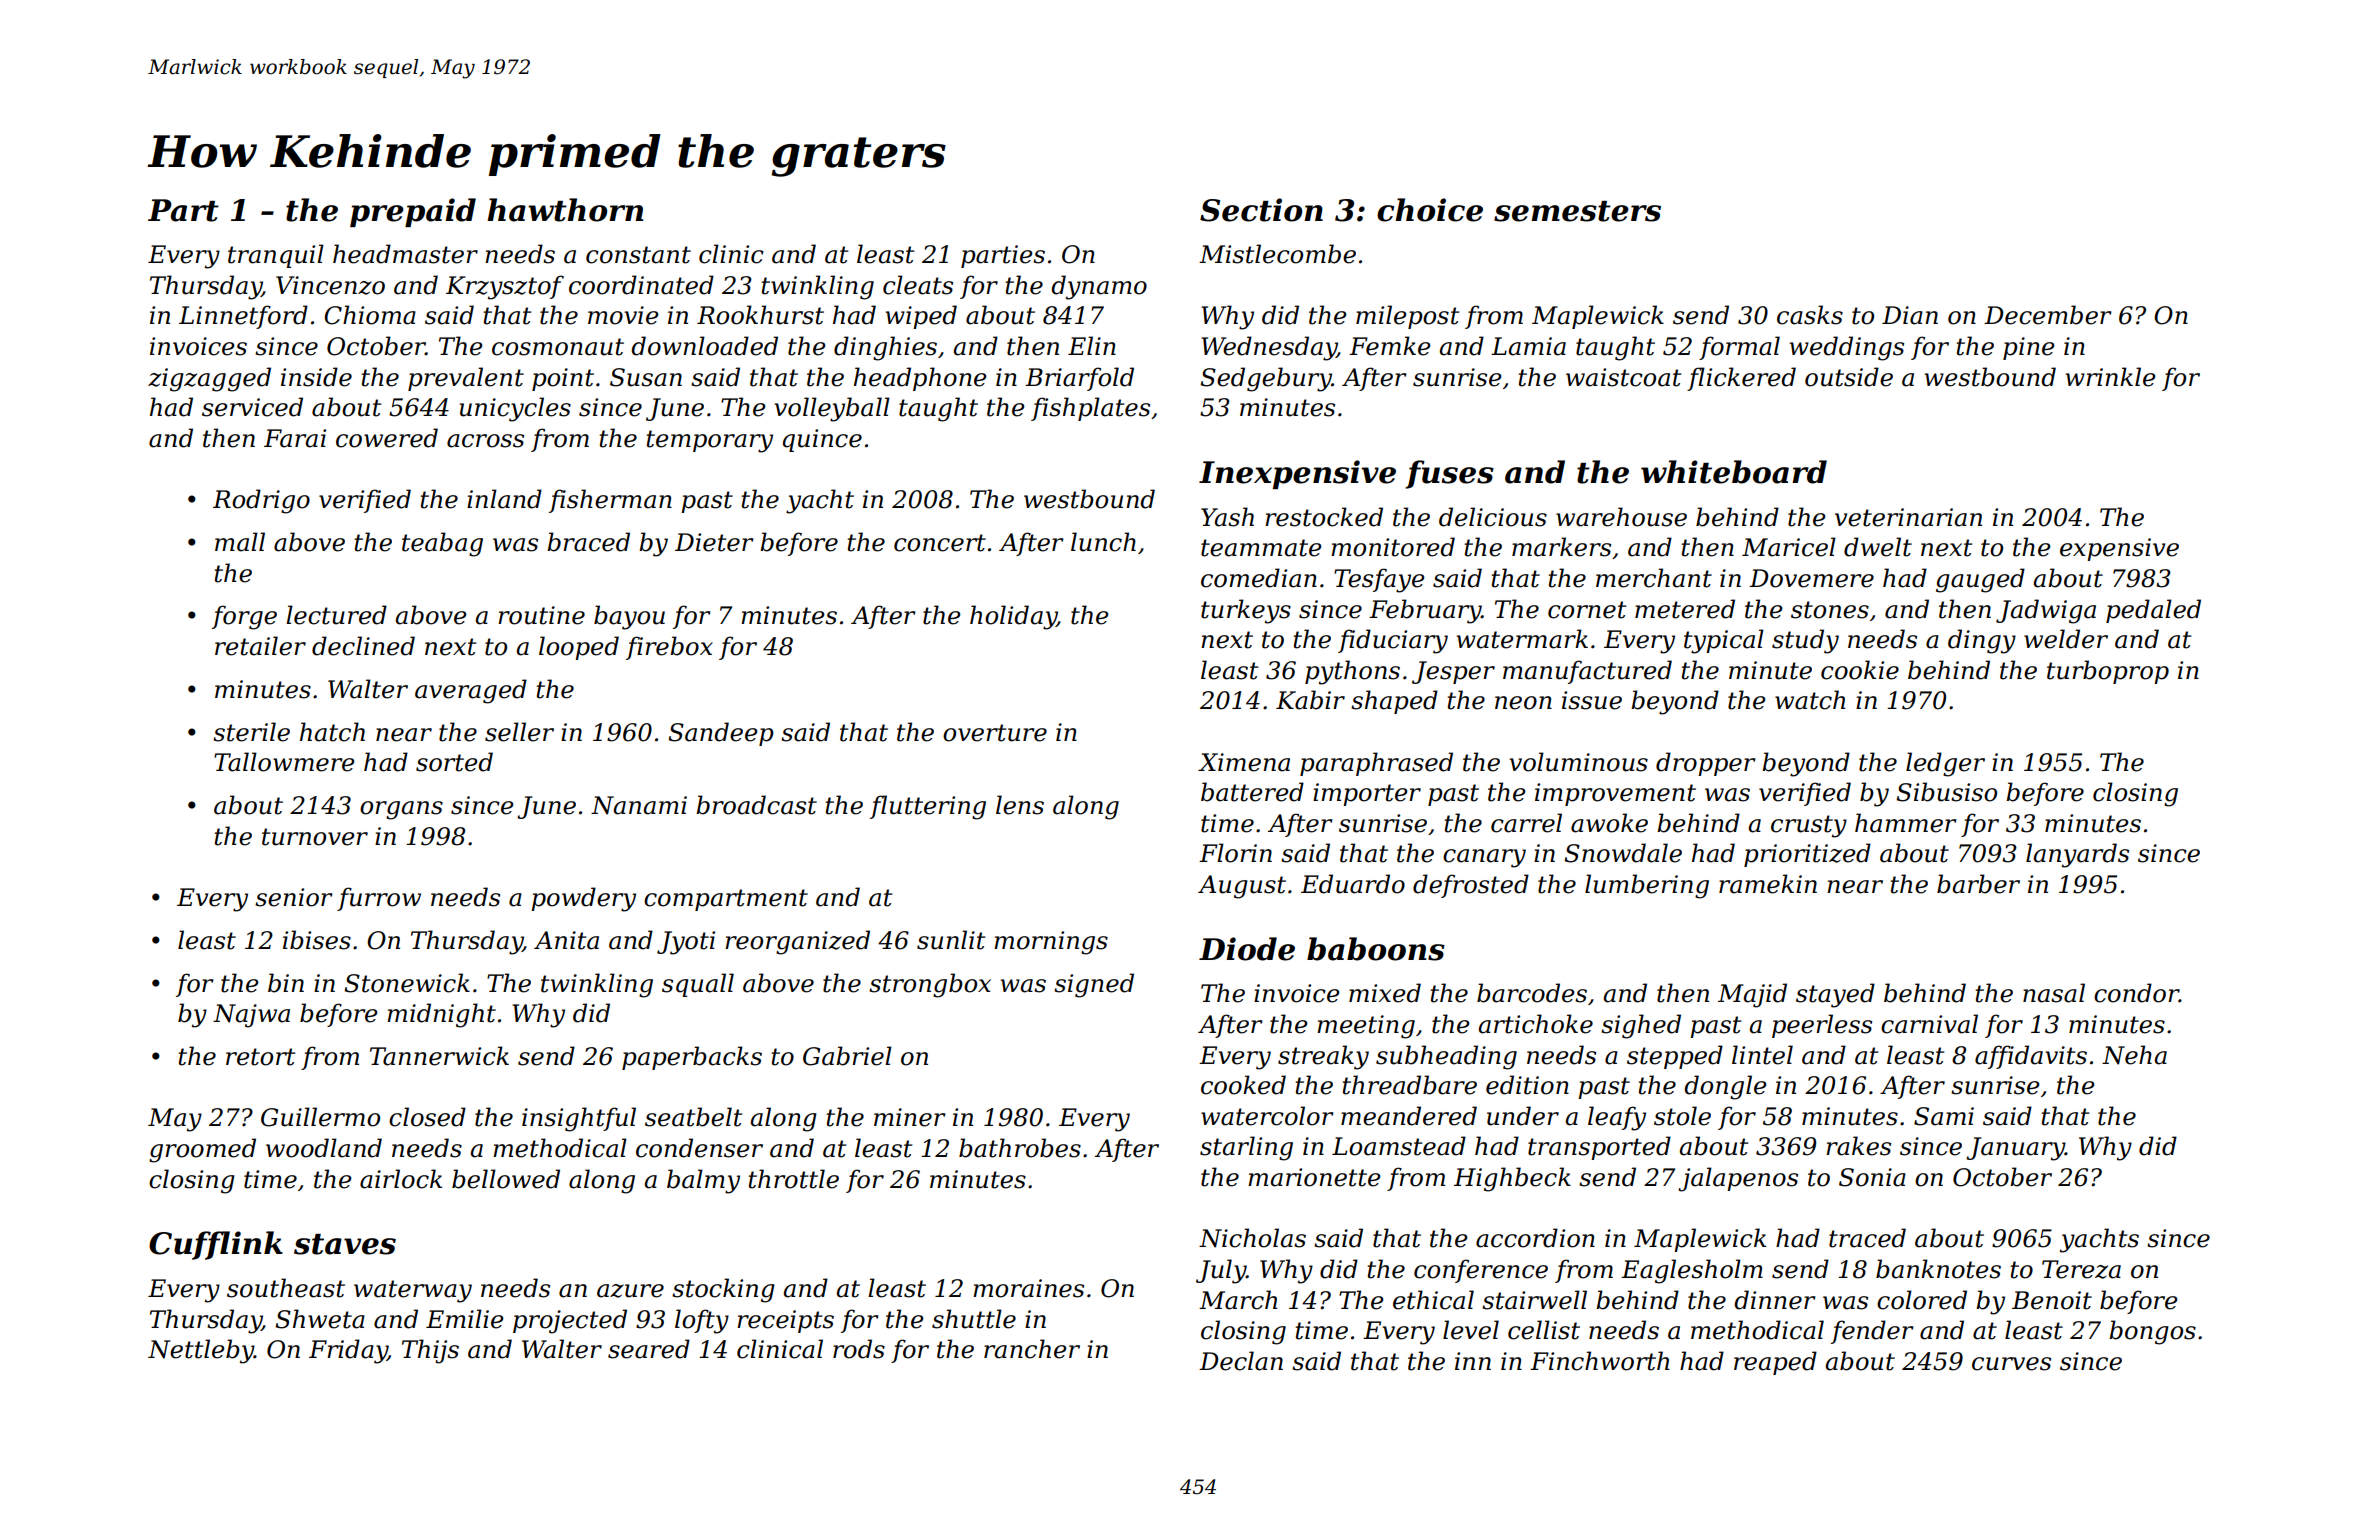 The height and width of the image is (1527, 2360). Describe the element at coordinates (1241, 1361) in the image. I see `Declan` at that location.
